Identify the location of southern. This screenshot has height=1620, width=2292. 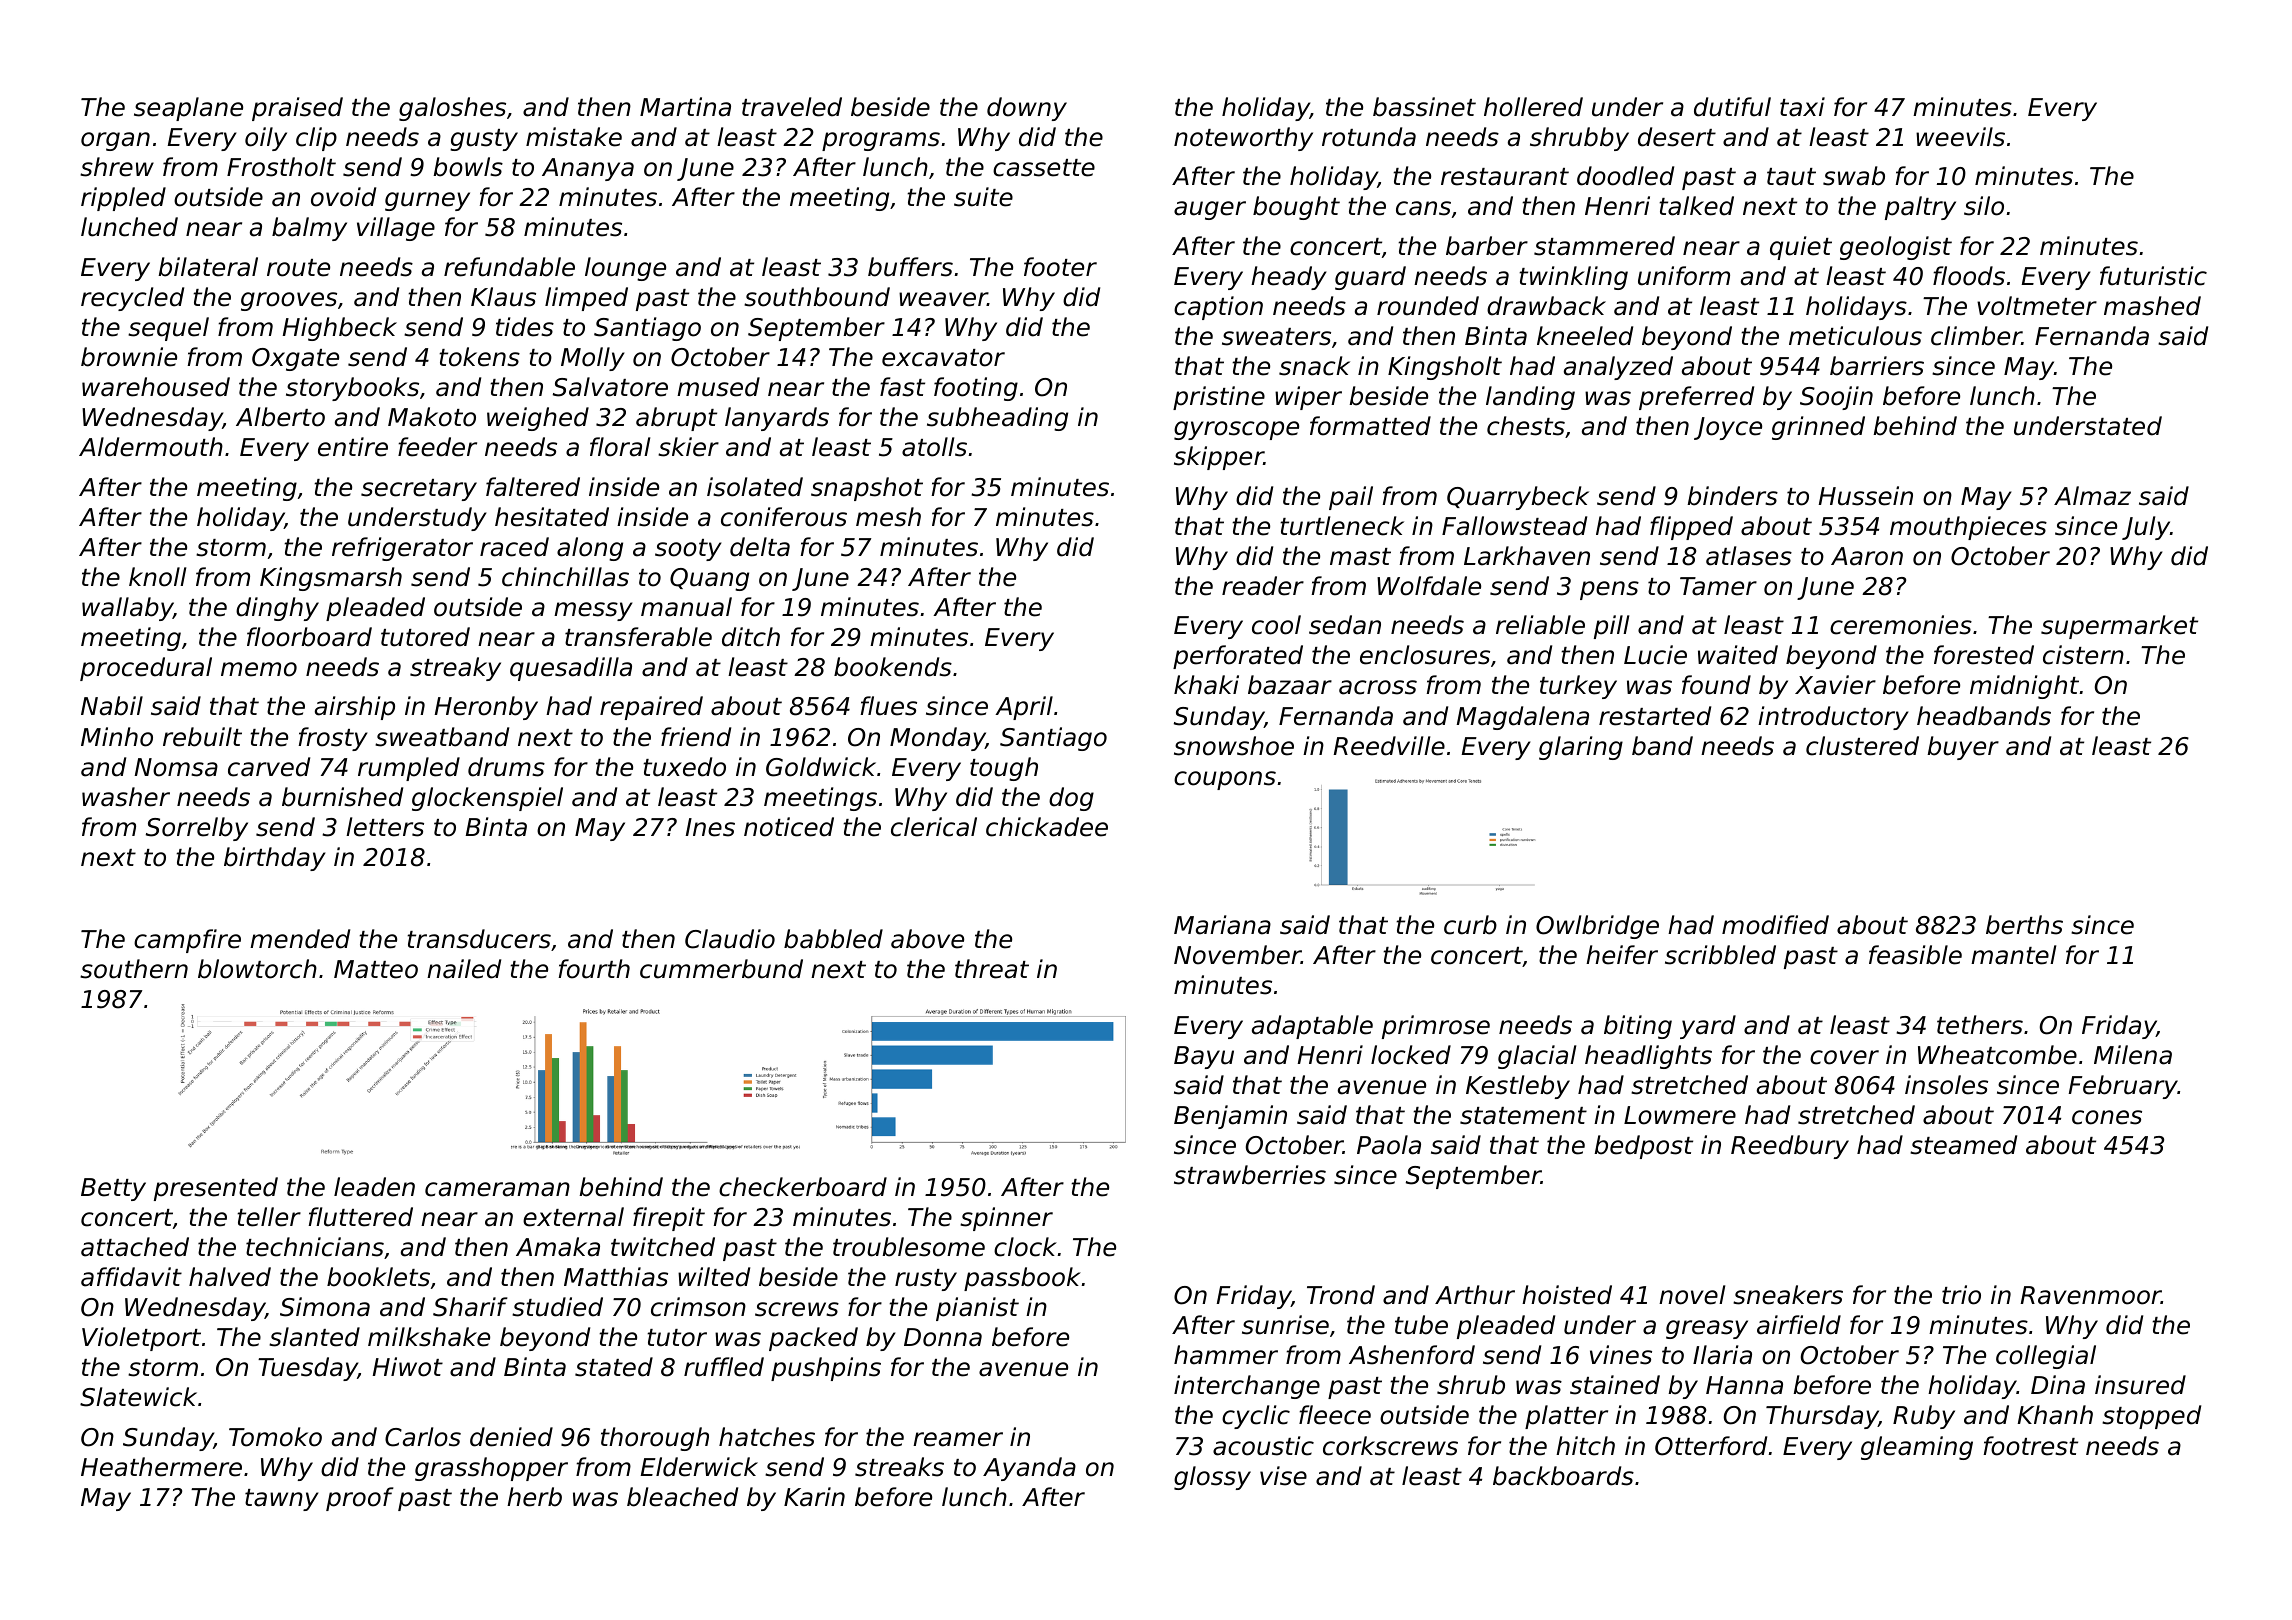
(134, 969).
